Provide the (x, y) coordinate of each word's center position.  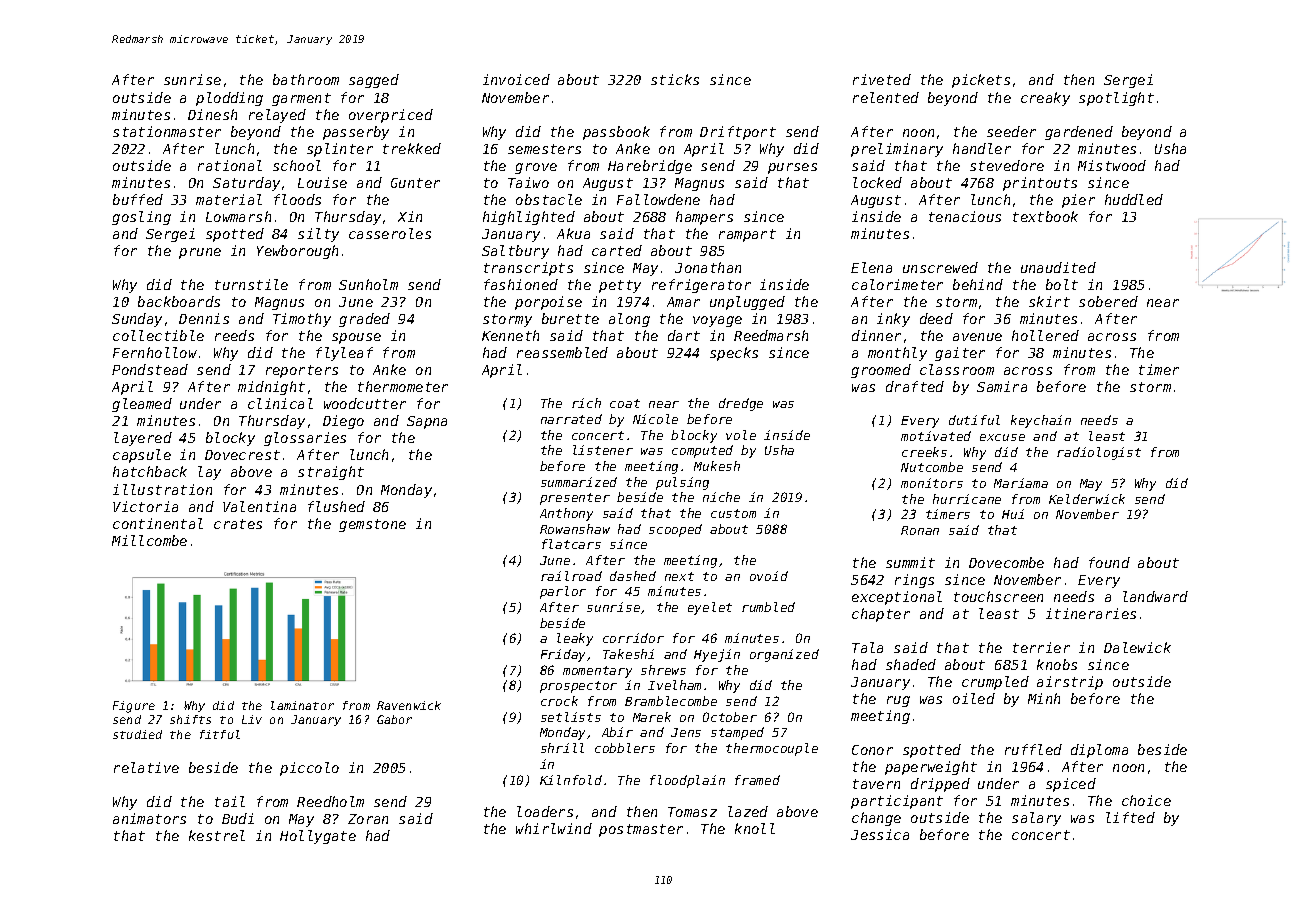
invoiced (516, 79)
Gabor (394, 719)
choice (1146, 800)
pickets (981, 81)
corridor (633, 638)
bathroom (306, 79)
